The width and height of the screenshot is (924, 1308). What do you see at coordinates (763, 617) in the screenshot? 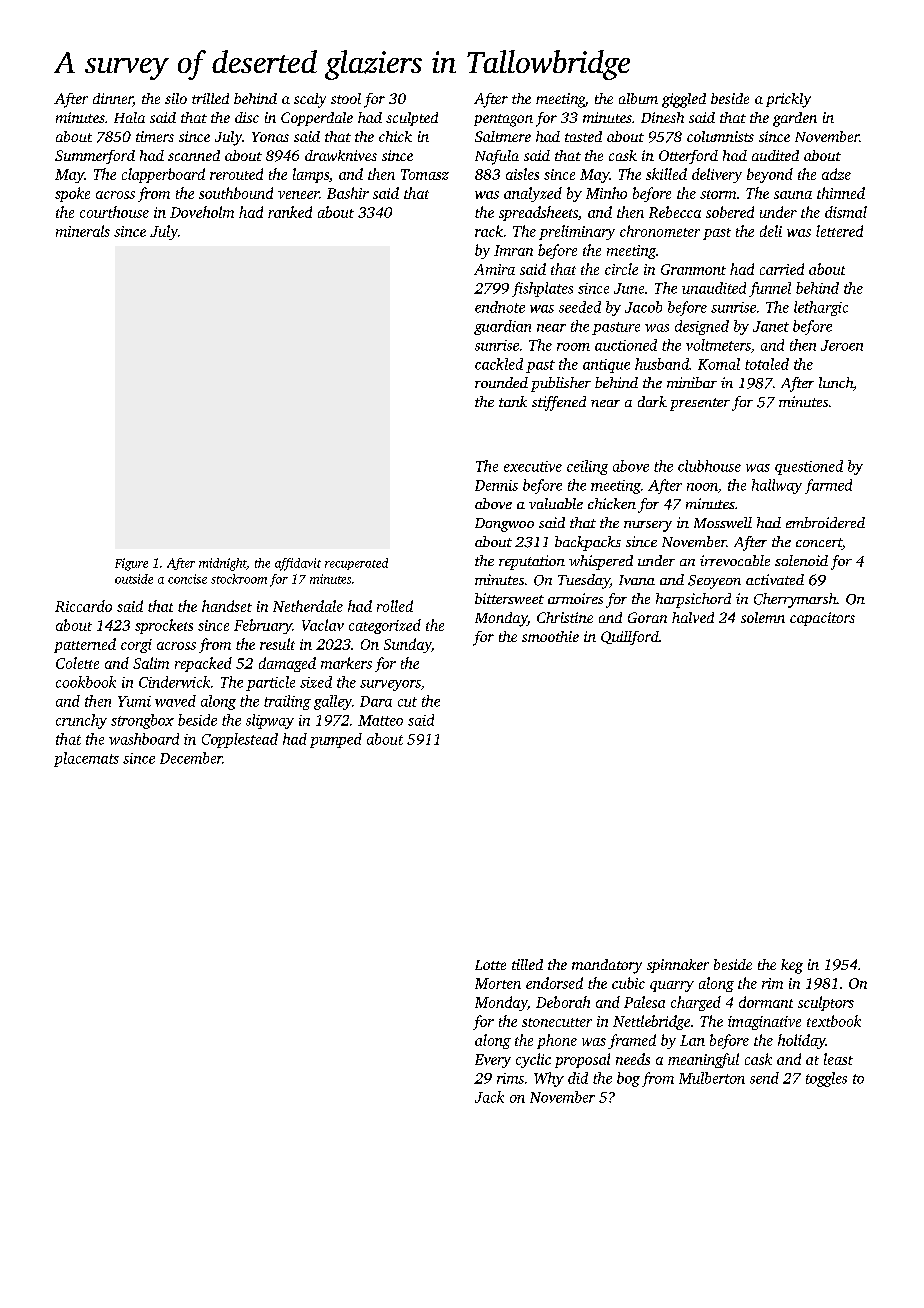
I see `solemn` at bounding box center [763, 617].
